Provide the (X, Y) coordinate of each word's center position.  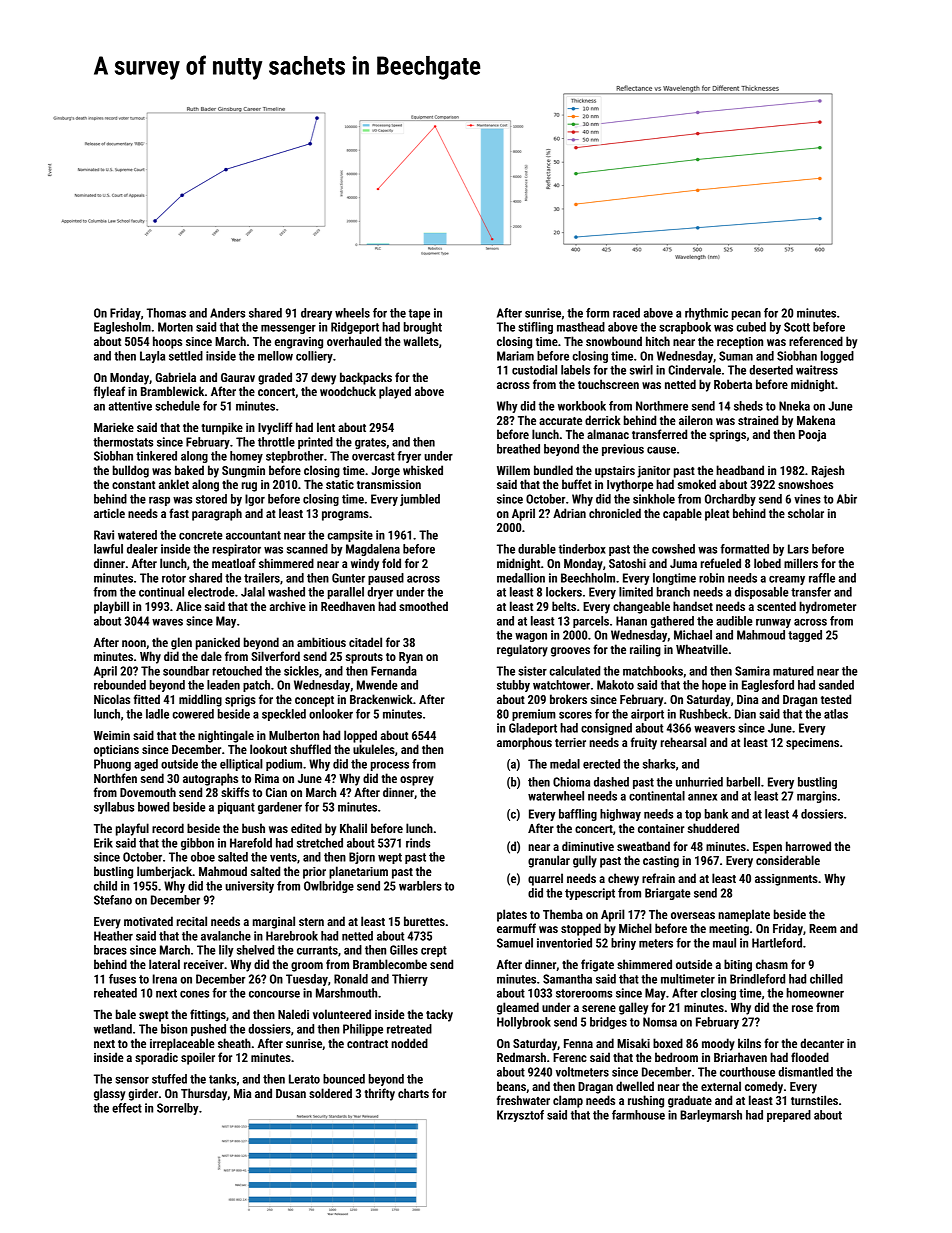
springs (728, 436)
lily (226, 951)
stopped (581, 929)
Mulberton (294, 735)
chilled (826, 979)
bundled (553, 470)
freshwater (523, 1100)
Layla (152, 357)
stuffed (169, 1079)
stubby (513, 686)
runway (773, 623)
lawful (108, 549)
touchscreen (608, 384)
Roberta (733, 384)
